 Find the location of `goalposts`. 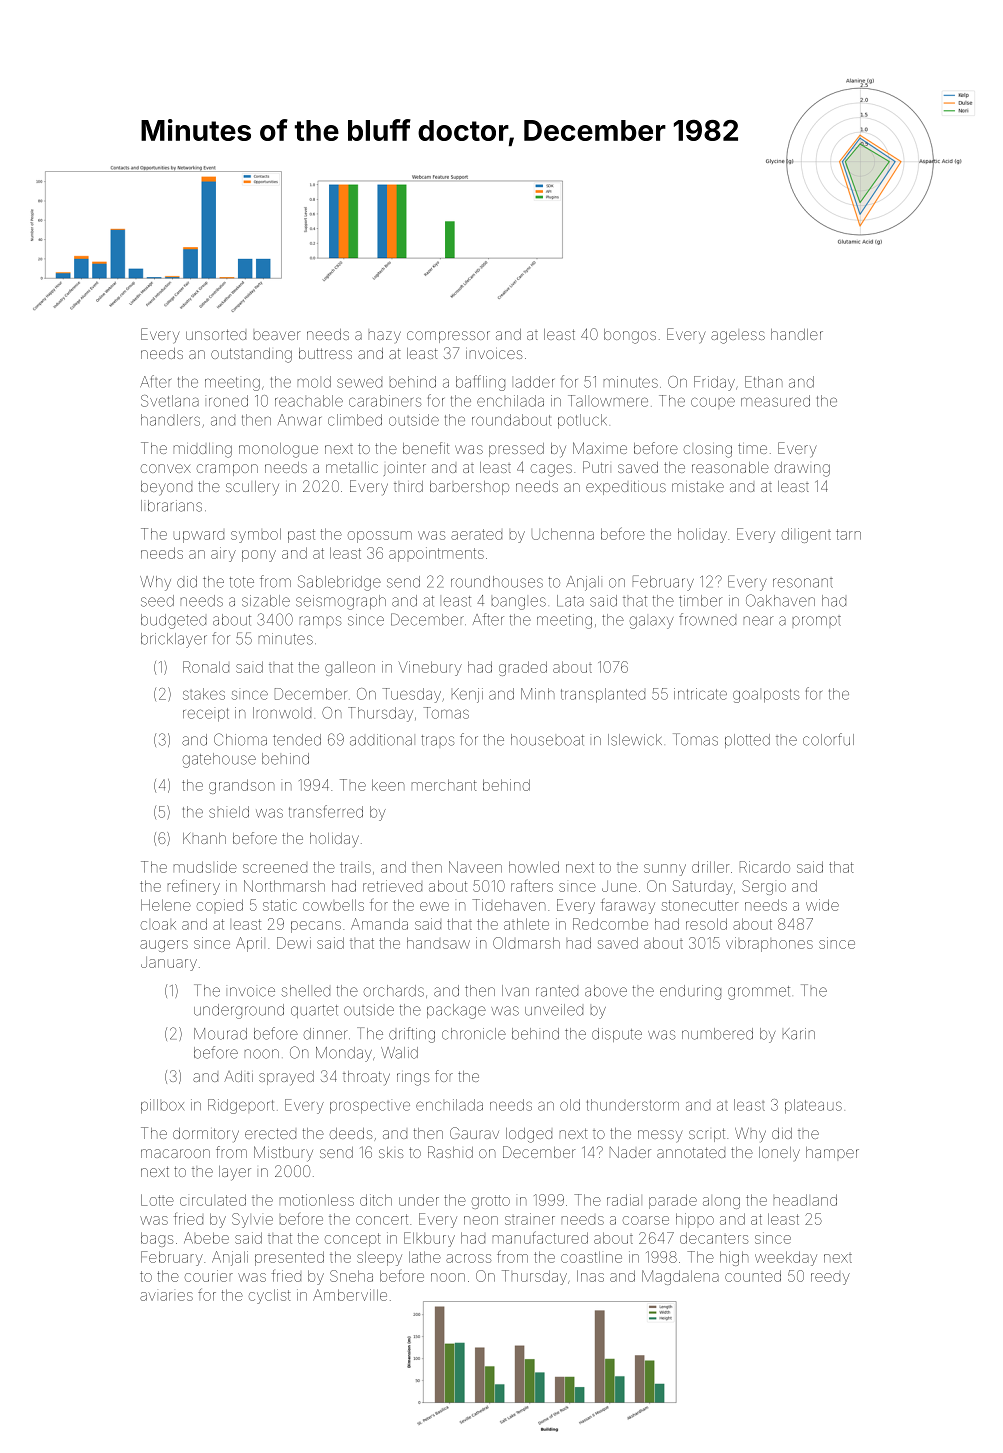

goalposts is located at coordinates (766, 696).
